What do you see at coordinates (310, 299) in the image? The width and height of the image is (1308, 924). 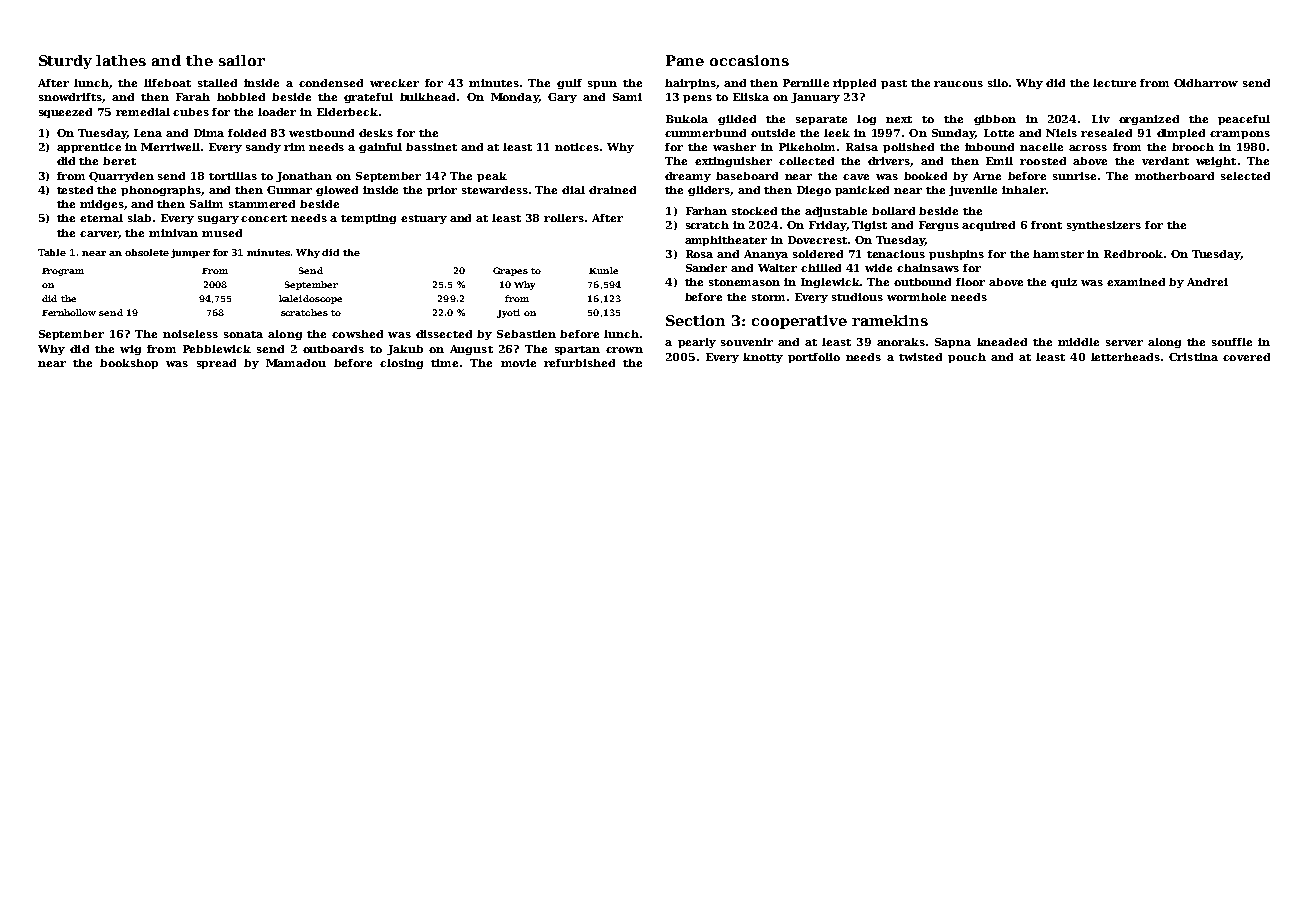 I see `kaleidoscope` at bounding box center [310, 299].
